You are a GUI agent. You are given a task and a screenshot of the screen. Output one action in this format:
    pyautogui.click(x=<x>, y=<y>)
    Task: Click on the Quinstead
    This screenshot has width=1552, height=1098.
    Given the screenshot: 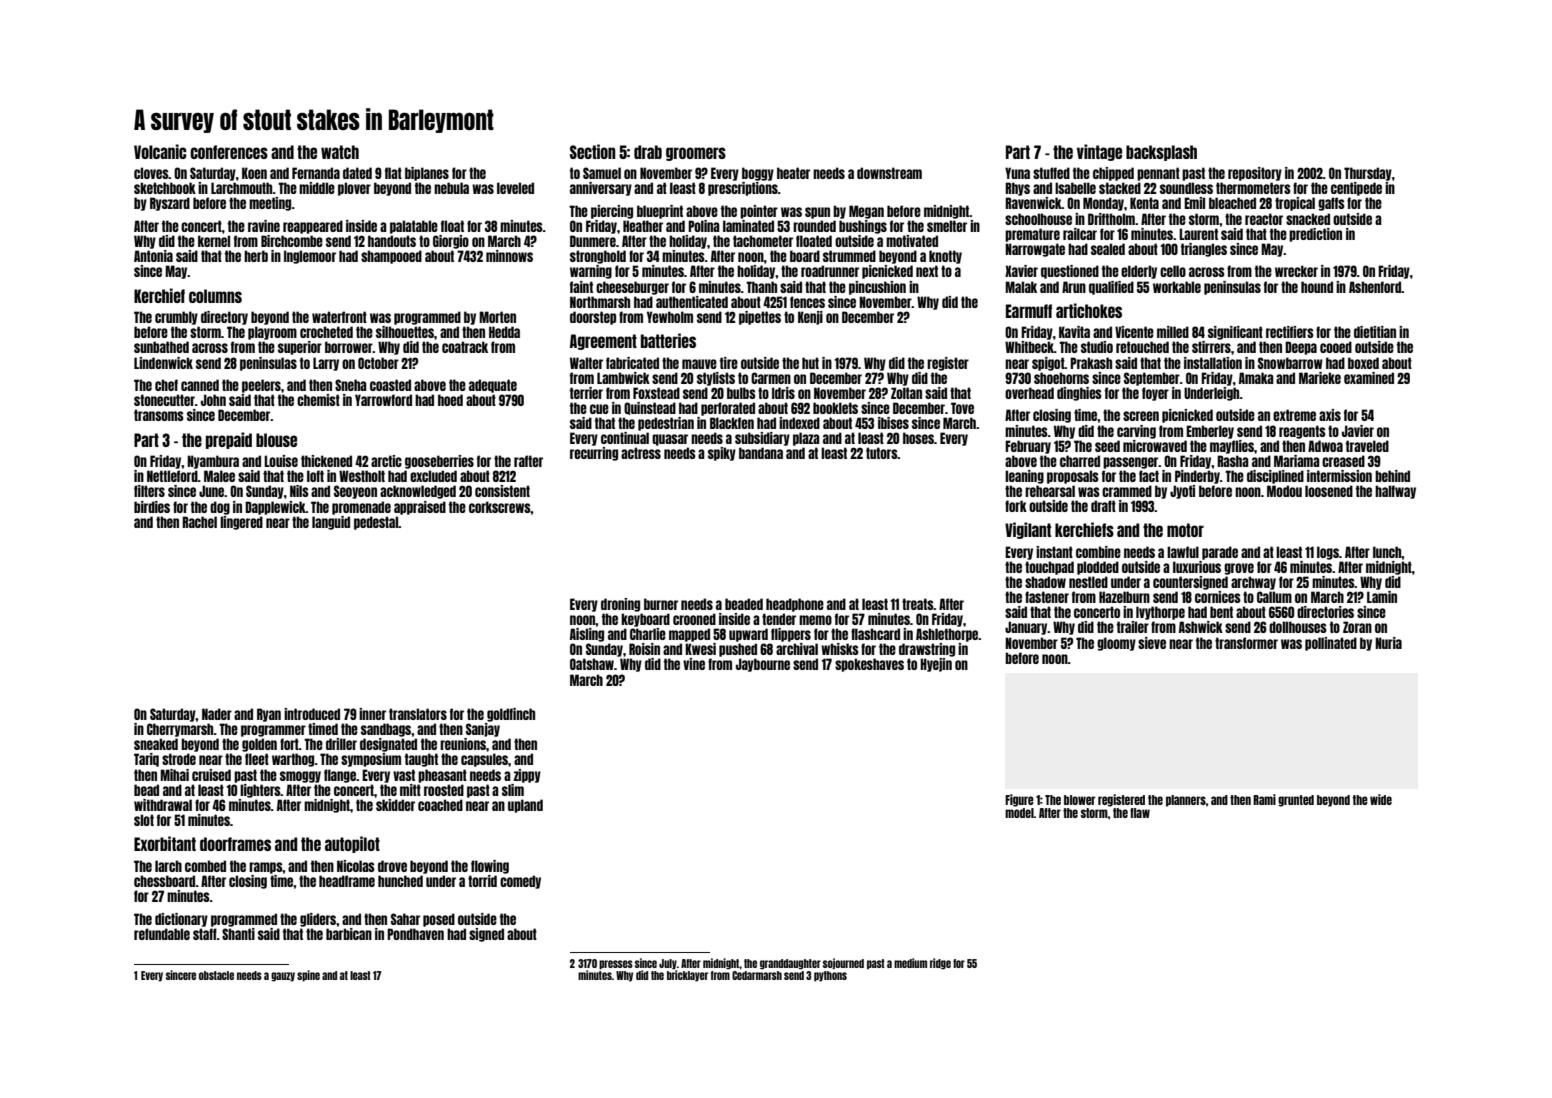 What is the action you would take?
    pyautogui.click(x=650, y=408)
